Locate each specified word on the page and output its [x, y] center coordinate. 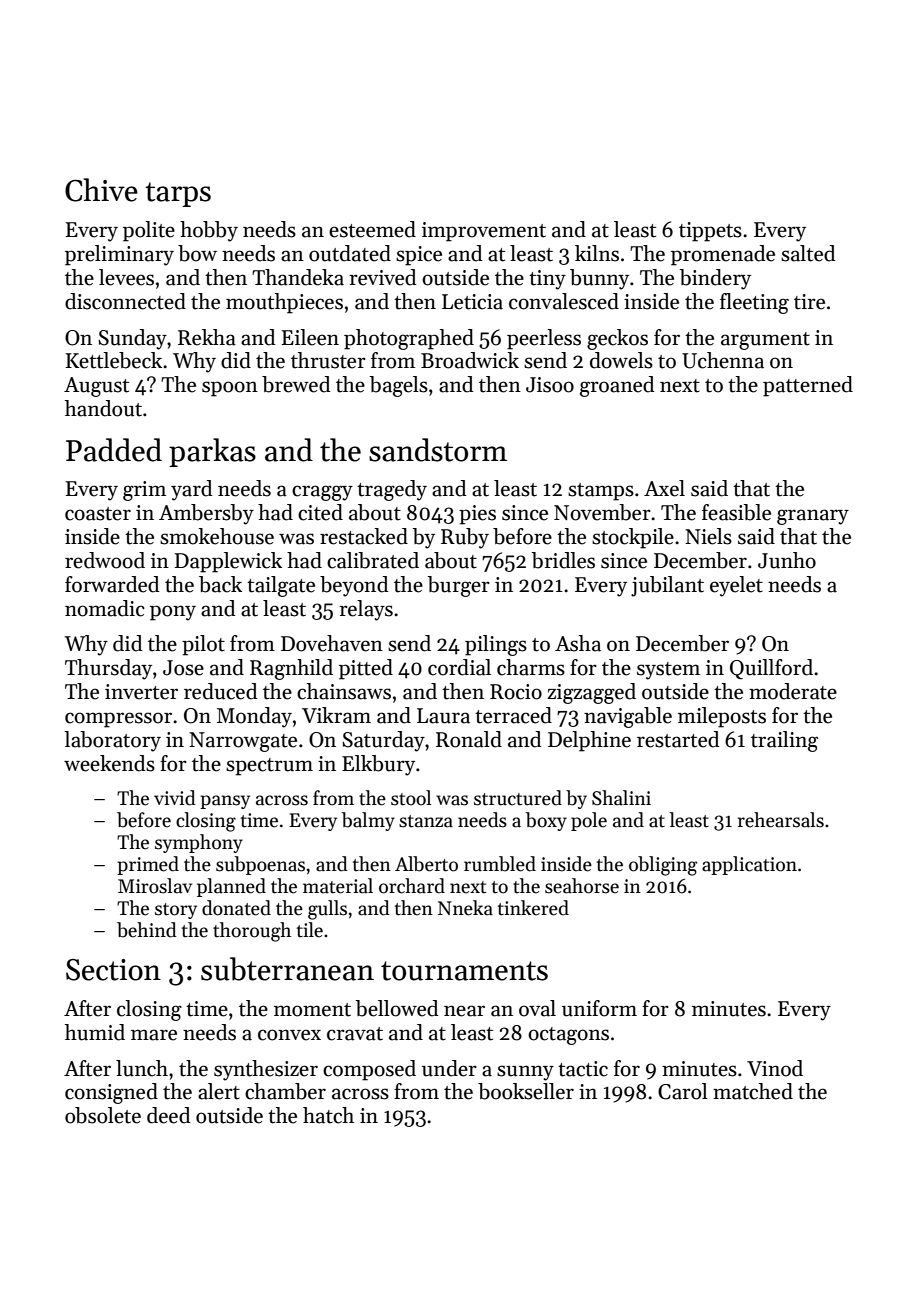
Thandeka [298, 277]
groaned [617, 386]
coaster [98, 514]
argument [765, 341]
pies [477, 515]
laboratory [112, 741]
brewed [296, 384]
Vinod [775, 1068]
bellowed [397, 1008]
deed [169, 1115]
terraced [513, 715]
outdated [350, 253]
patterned [808, 386]
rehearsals [781, 820]
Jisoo [550, 385]
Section [113, 970]
